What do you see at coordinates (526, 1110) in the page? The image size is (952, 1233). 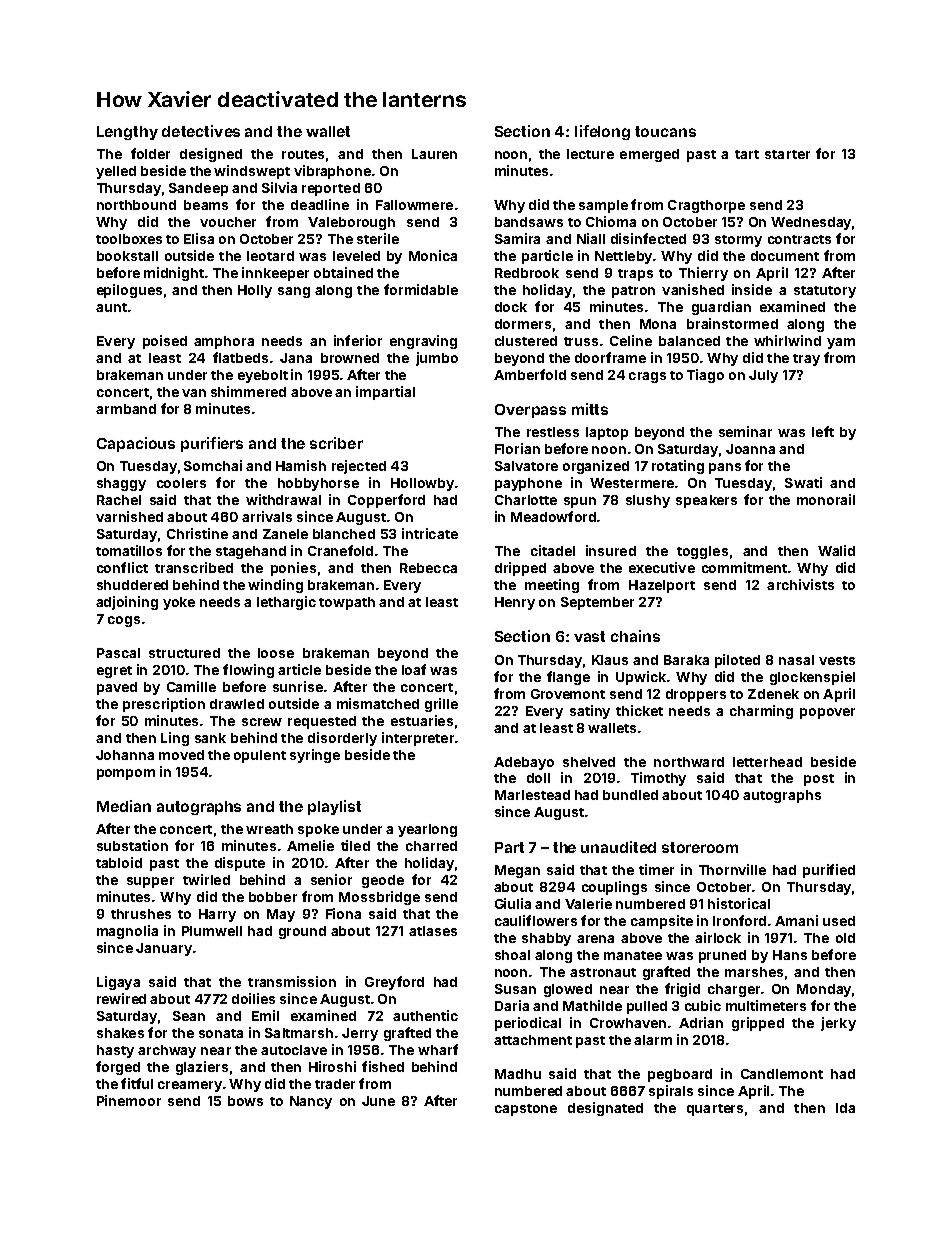 I see `capstone` at bounding box center [526, 1110].
